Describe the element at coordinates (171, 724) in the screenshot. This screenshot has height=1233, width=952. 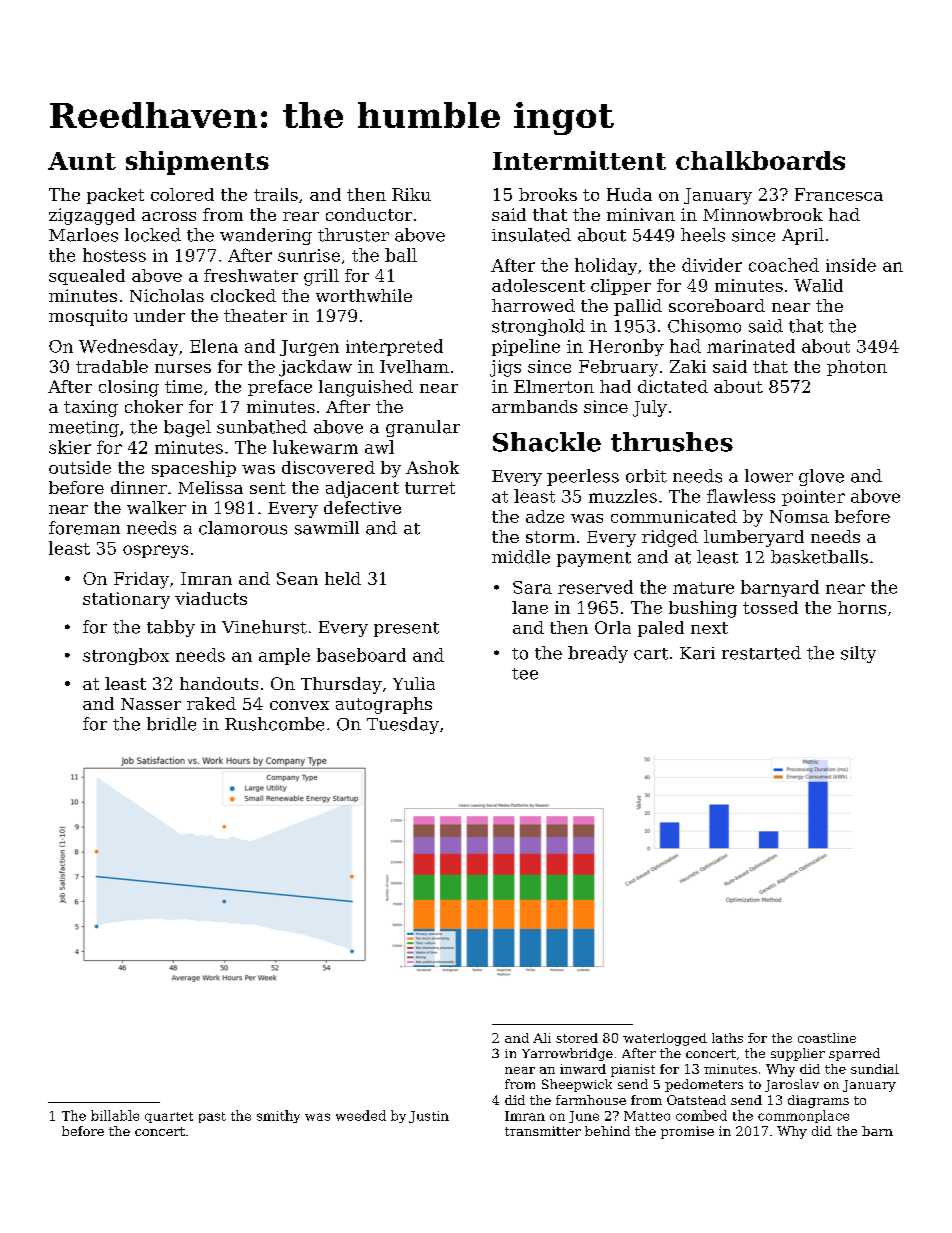
I see `bridle` at that location.
